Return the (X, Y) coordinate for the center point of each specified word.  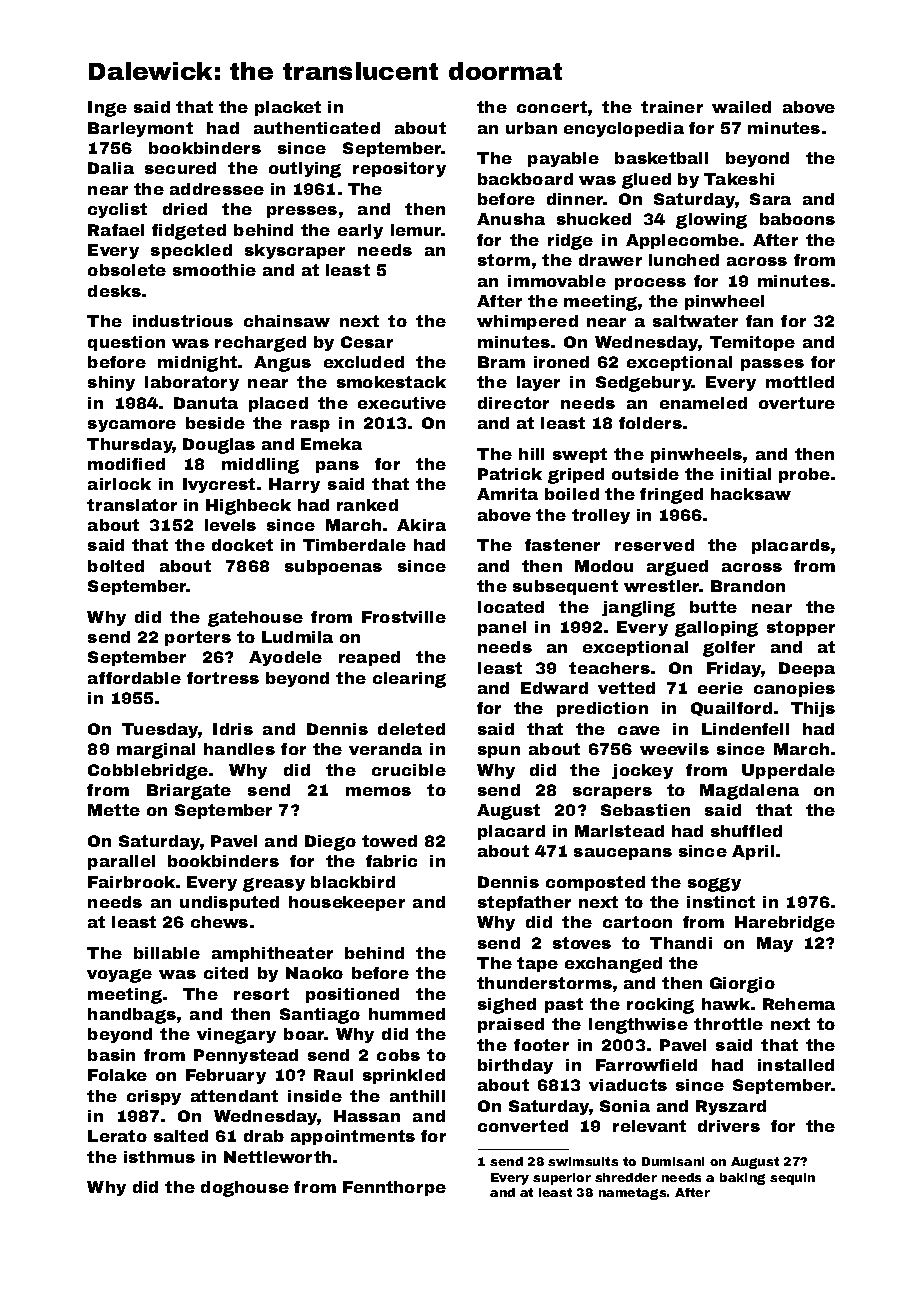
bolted (116, 566)
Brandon (748, 586)
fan (759, 321)
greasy (274, 885)
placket (288, 108)
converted (523, 1126)
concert (552, 107)
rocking (660, 1006)
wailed (741, 107)
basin (111, 1055)
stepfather (524, 903)
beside (215, 423)
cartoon (637, 922)
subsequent (565, 587)
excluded (364, 362)
